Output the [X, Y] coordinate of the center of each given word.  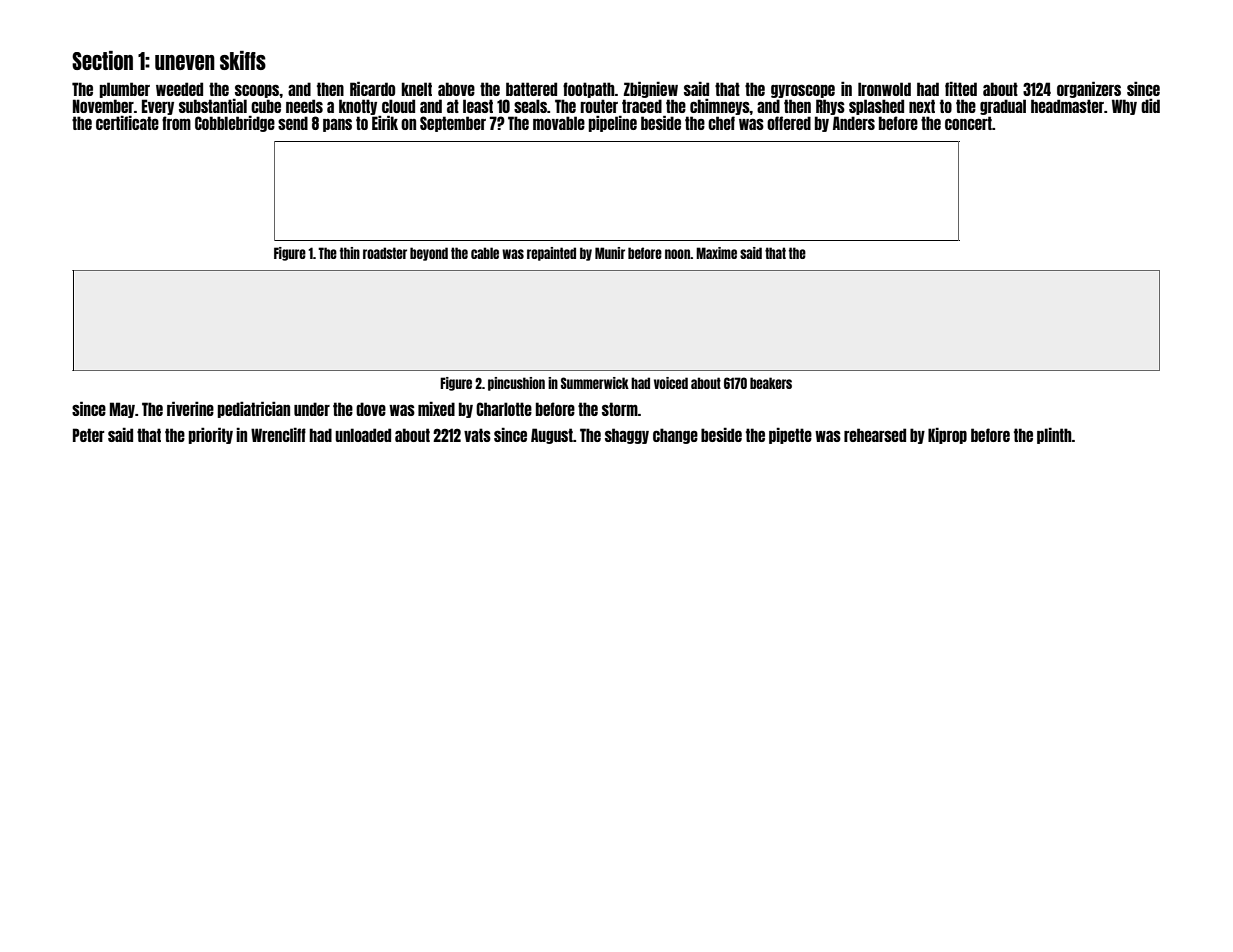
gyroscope [803, 91]
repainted [551, 254]
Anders [854, 123]
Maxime [716, 253]
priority [211, 435]
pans [337, 125]
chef [721, 123]
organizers [1089, 89]
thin [350, 253]
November [103, 106]
